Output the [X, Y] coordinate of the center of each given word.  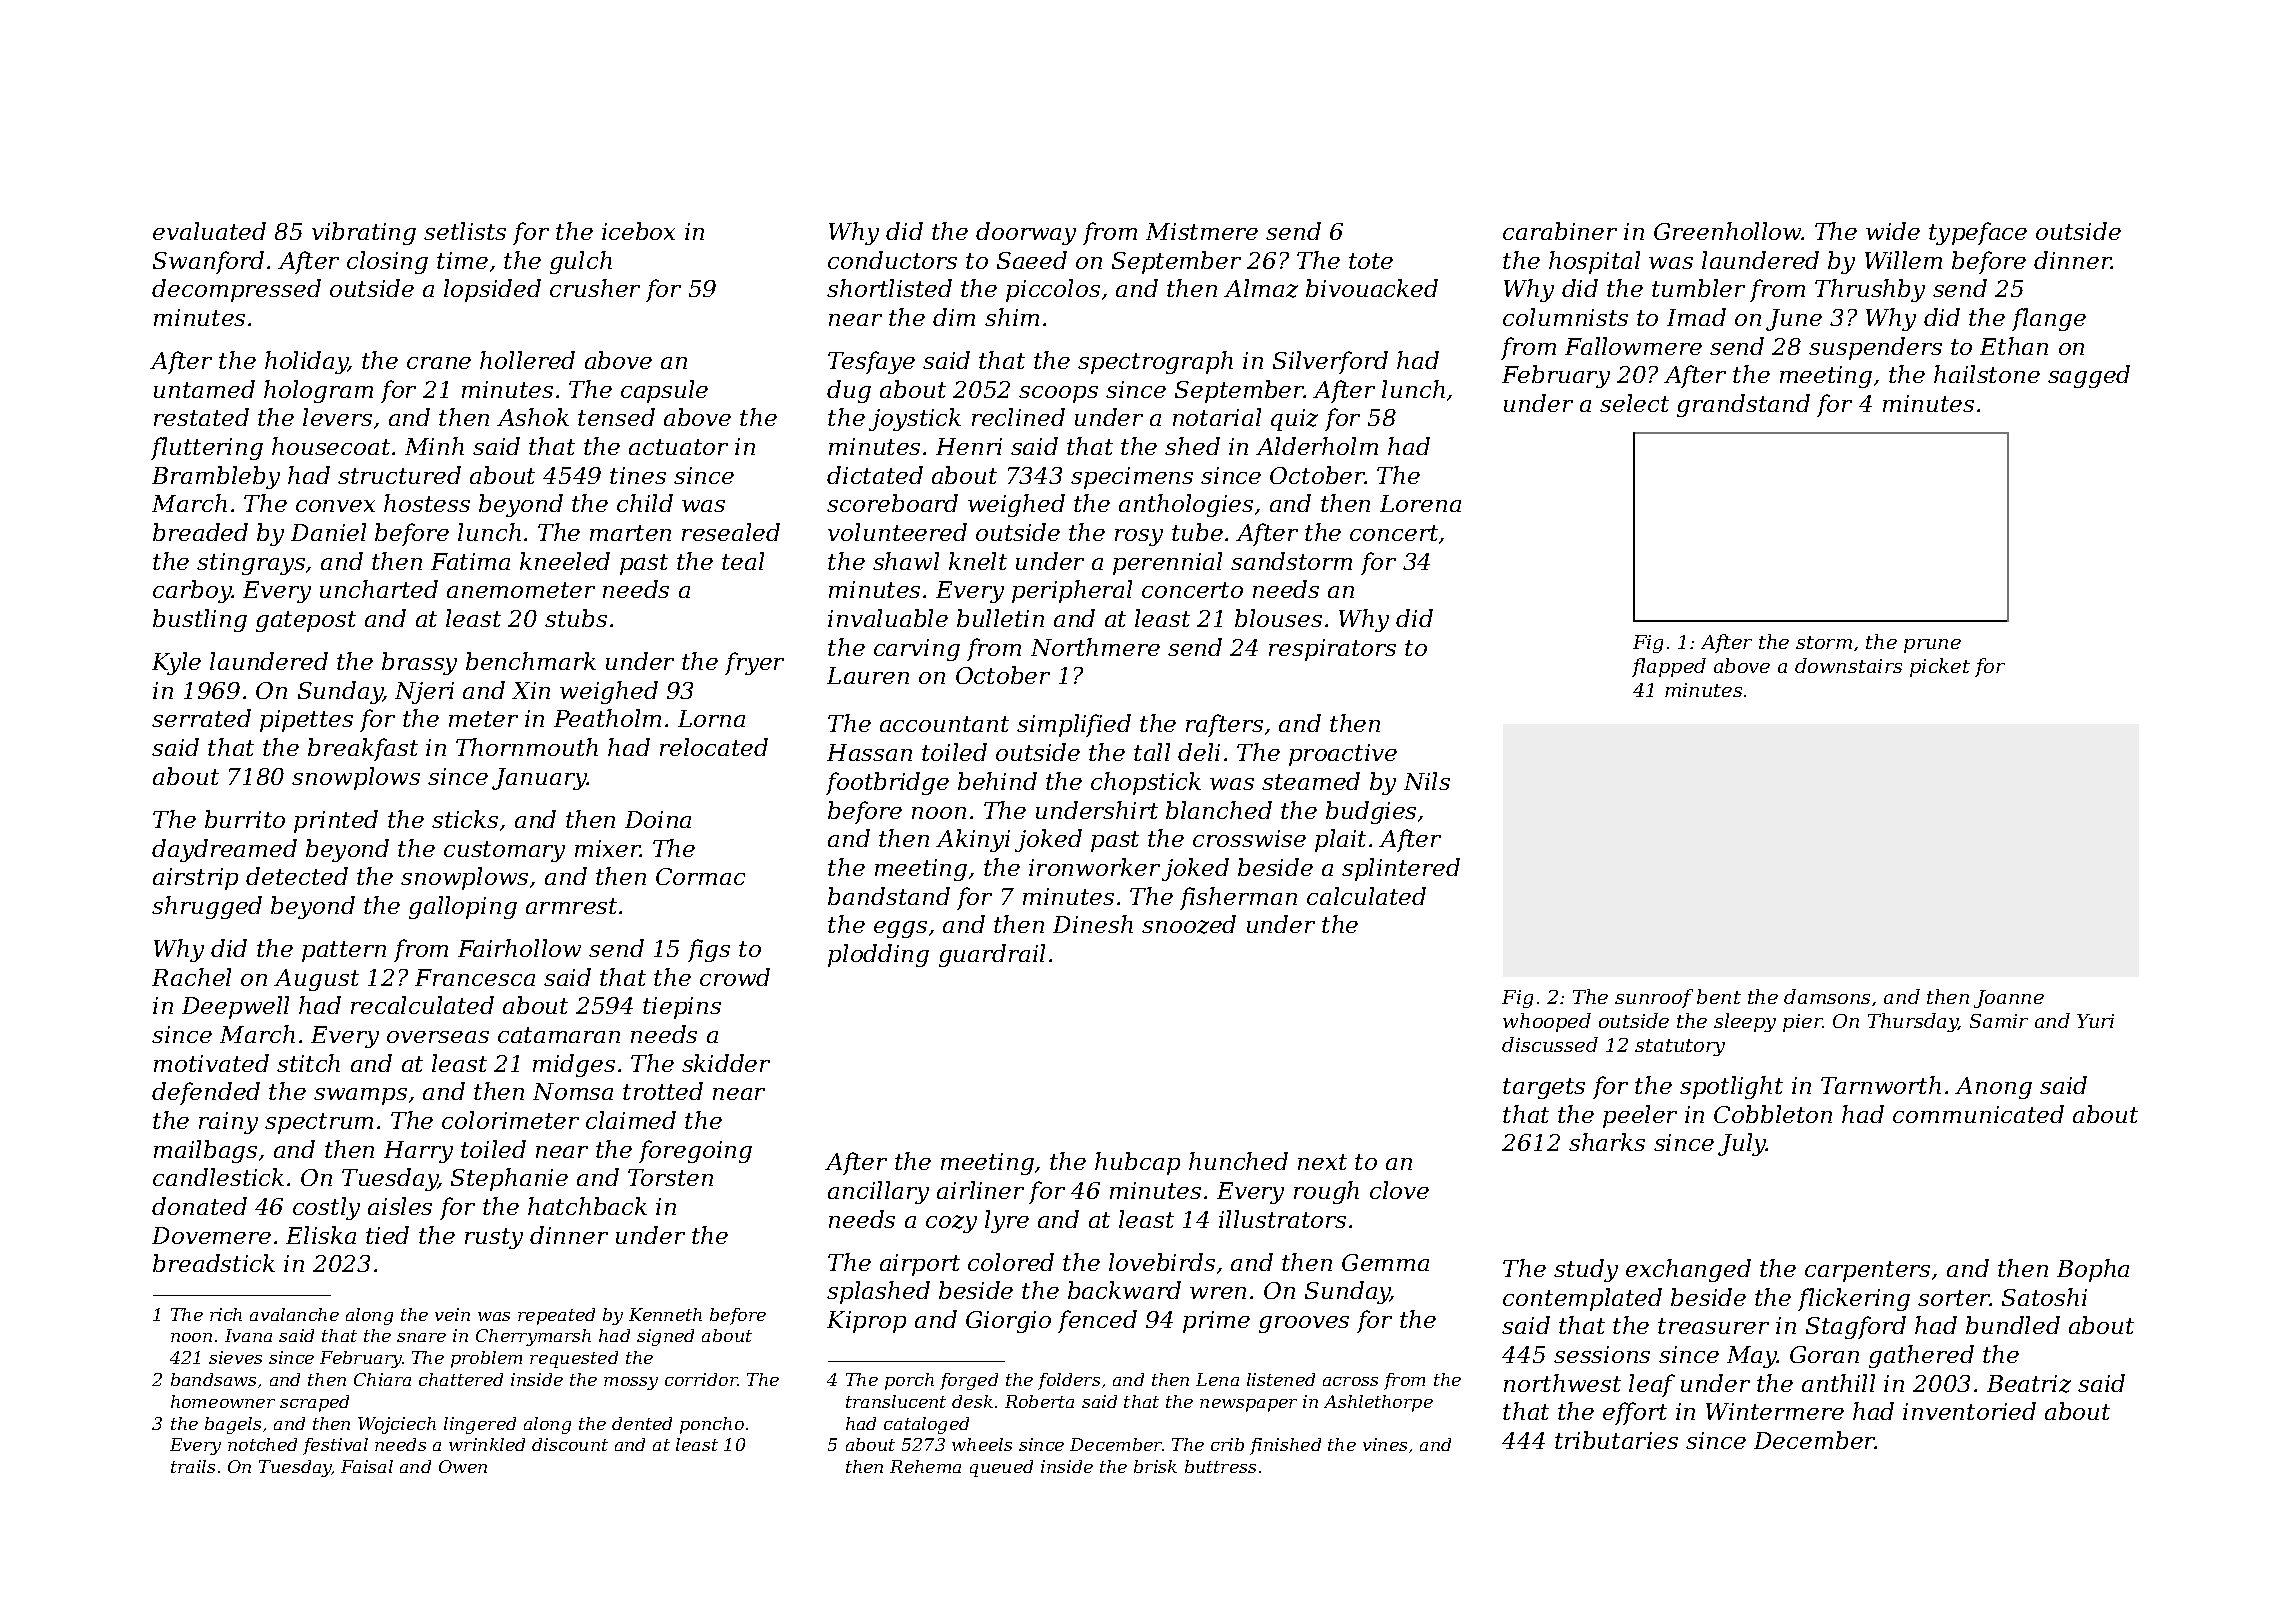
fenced [1097, 1321]
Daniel [328, 532]
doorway [1026, 233]
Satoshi [2044, 1297]
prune [1932, 646]
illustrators [1282, 1219]
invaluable [888, 618]
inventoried [1969, 1411]
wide [1893, 231]
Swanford [208, 262]
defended [206, 1093]
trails [193, 1466]
